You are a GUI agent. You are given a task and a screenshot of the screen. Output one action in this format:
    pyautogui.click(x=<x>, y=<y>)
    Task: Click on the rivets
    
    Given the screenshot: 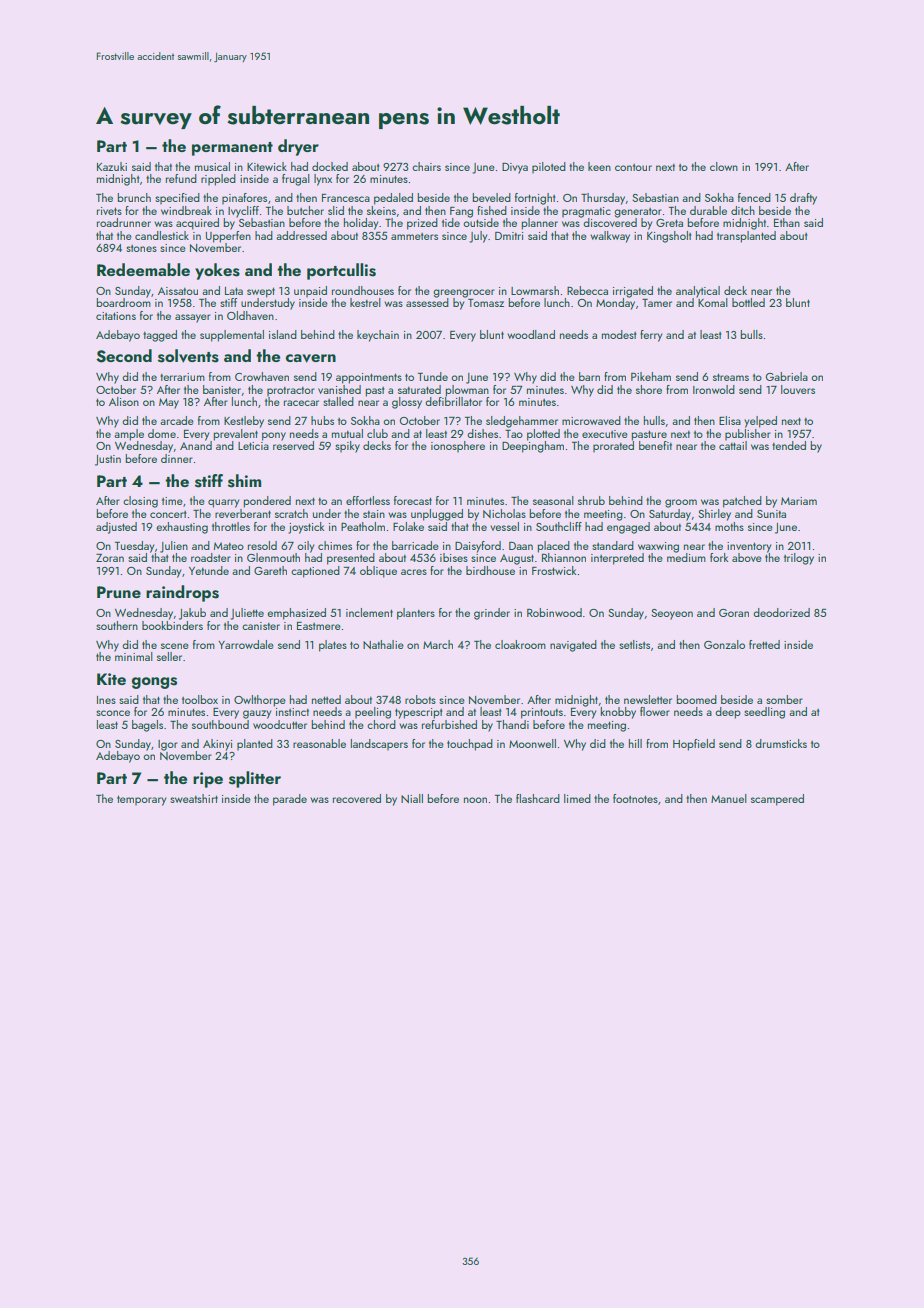 What is the action you would take?
    pyautogui.click(x=109, y=211)
